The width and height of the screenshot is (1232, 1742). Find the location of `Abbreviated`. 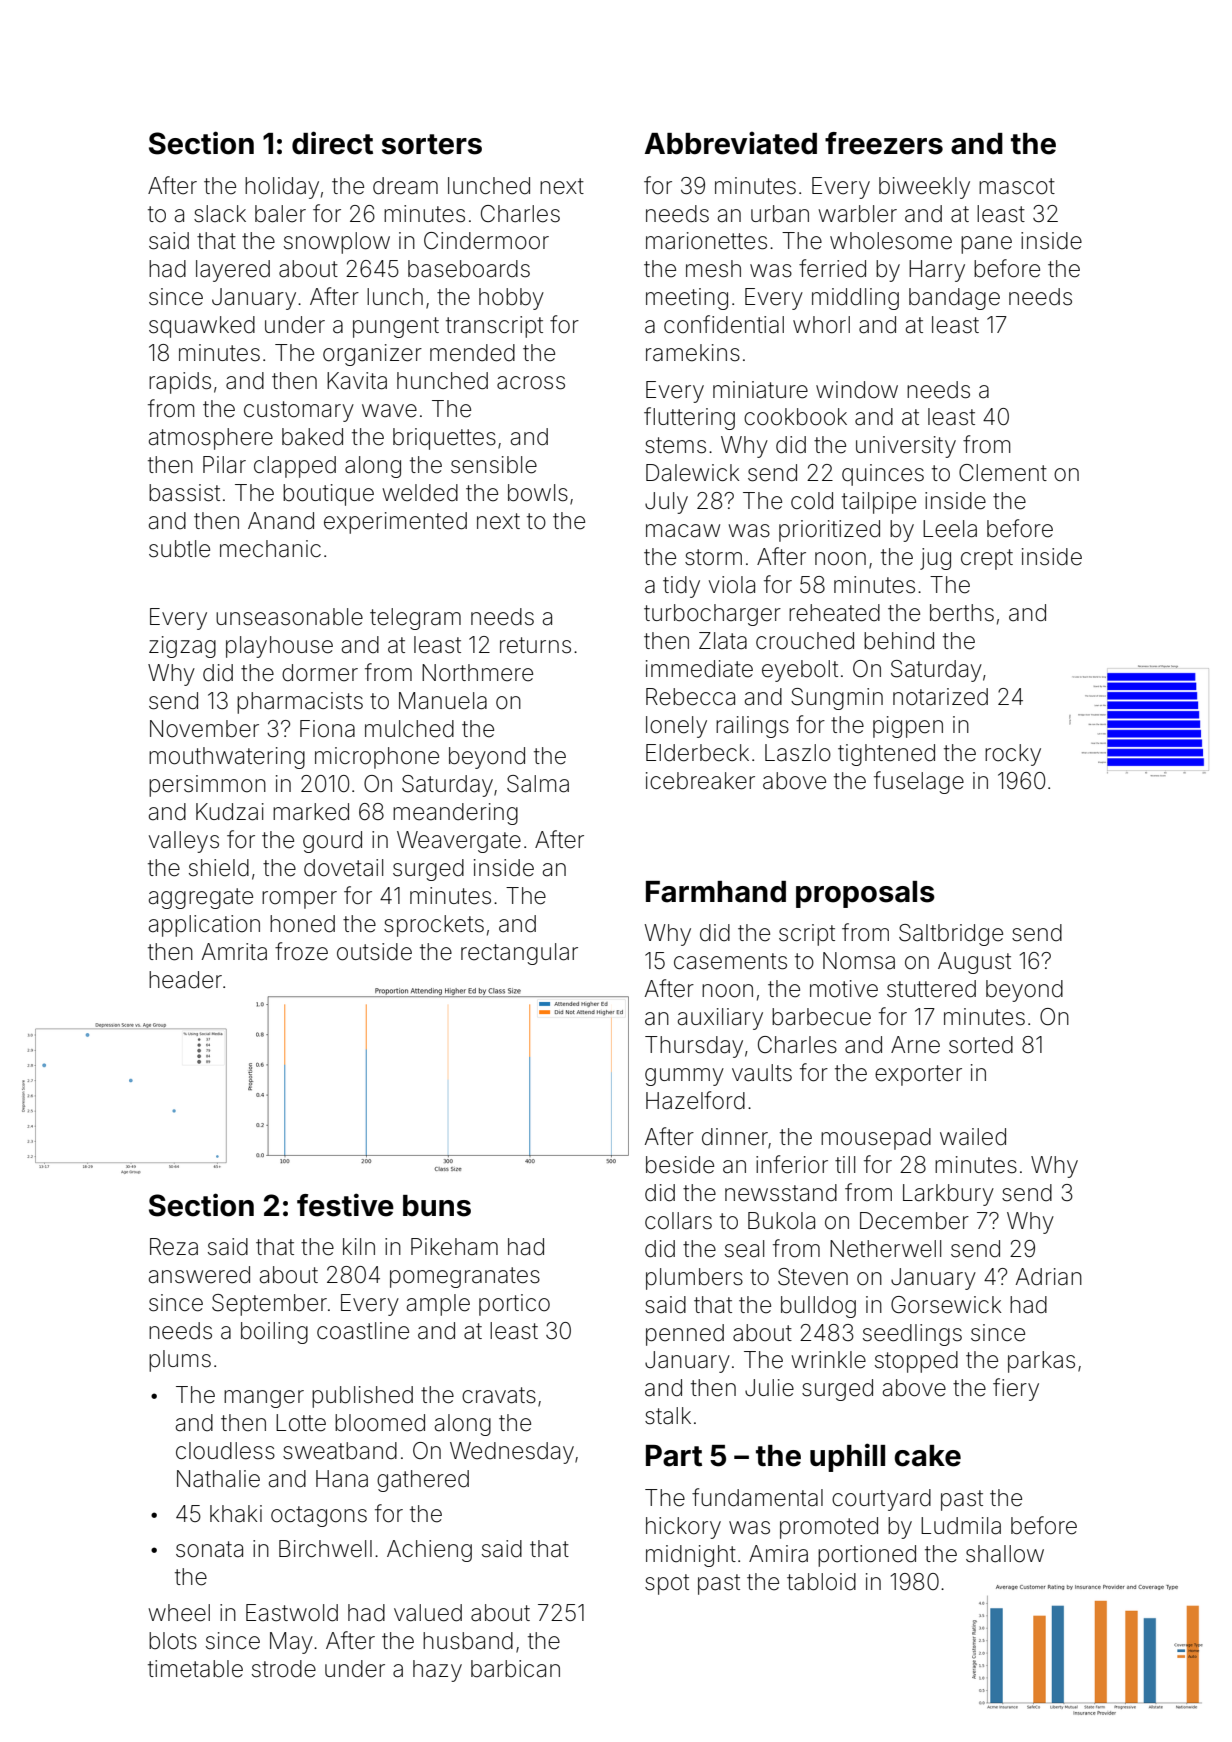

Abbreviated is located at coordinates (731, 143).
